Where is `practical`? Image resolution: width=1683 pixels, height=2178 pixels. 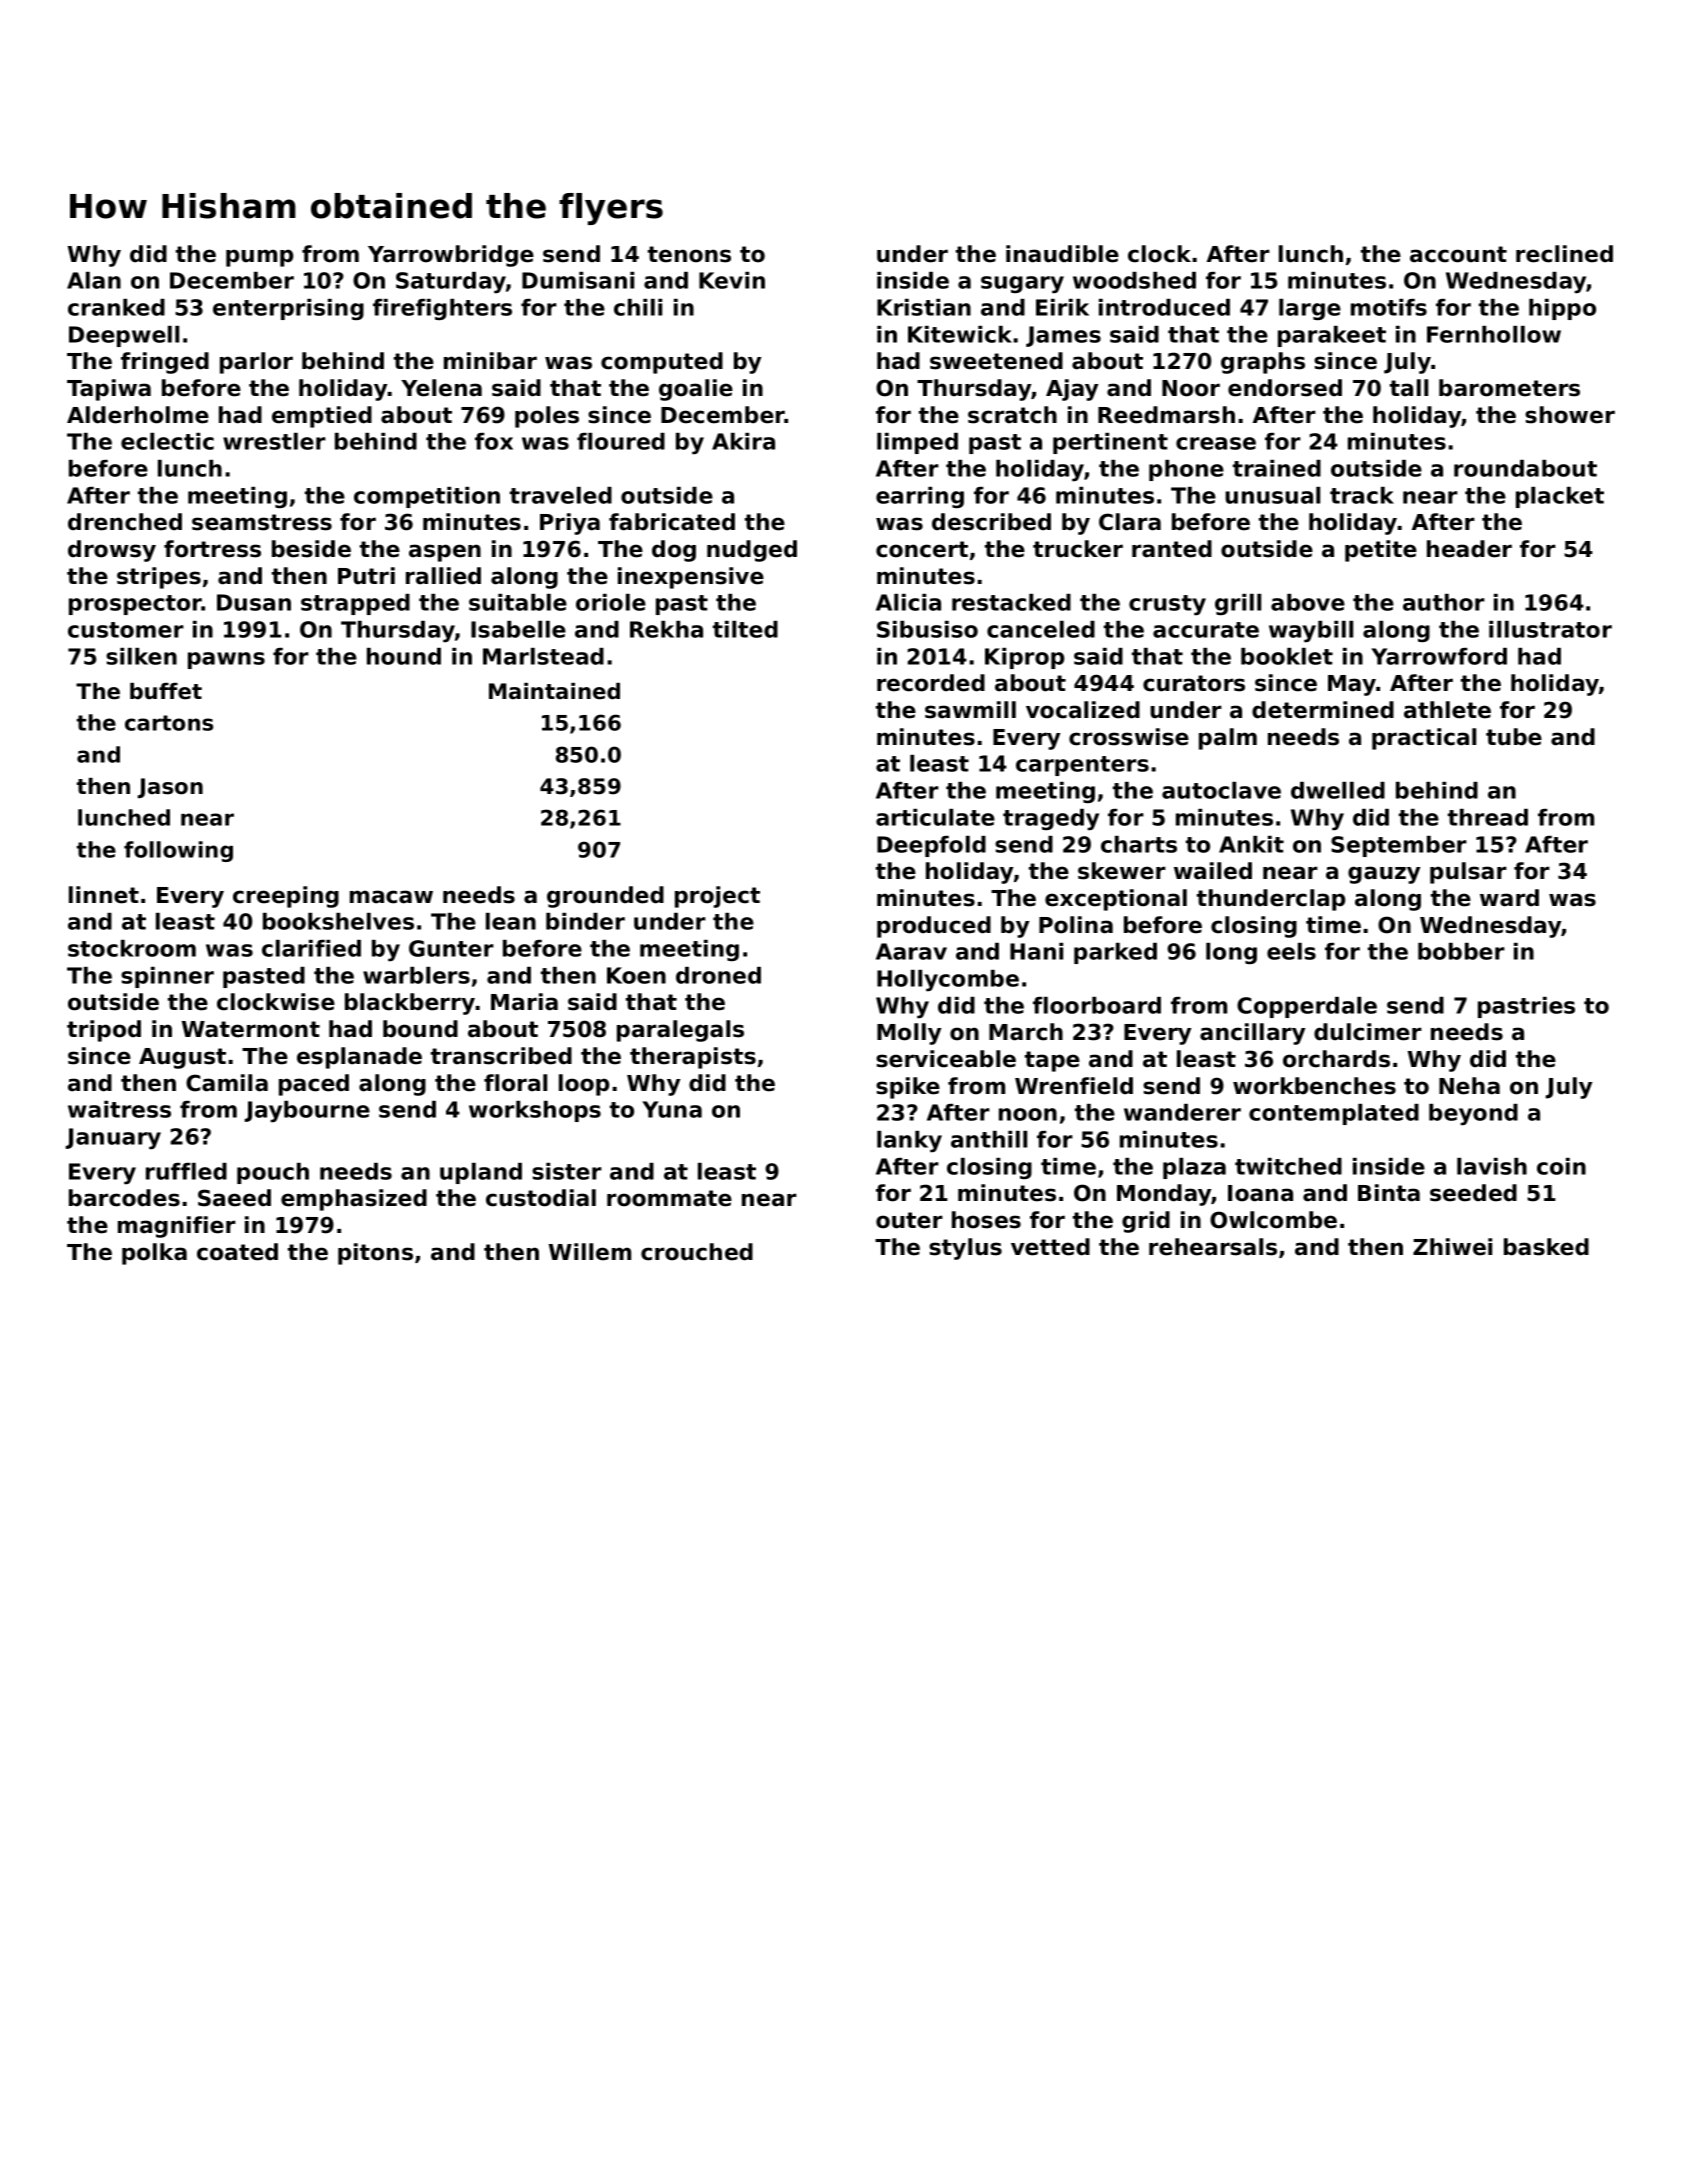
practical is located at coordinates (1424, 739).
